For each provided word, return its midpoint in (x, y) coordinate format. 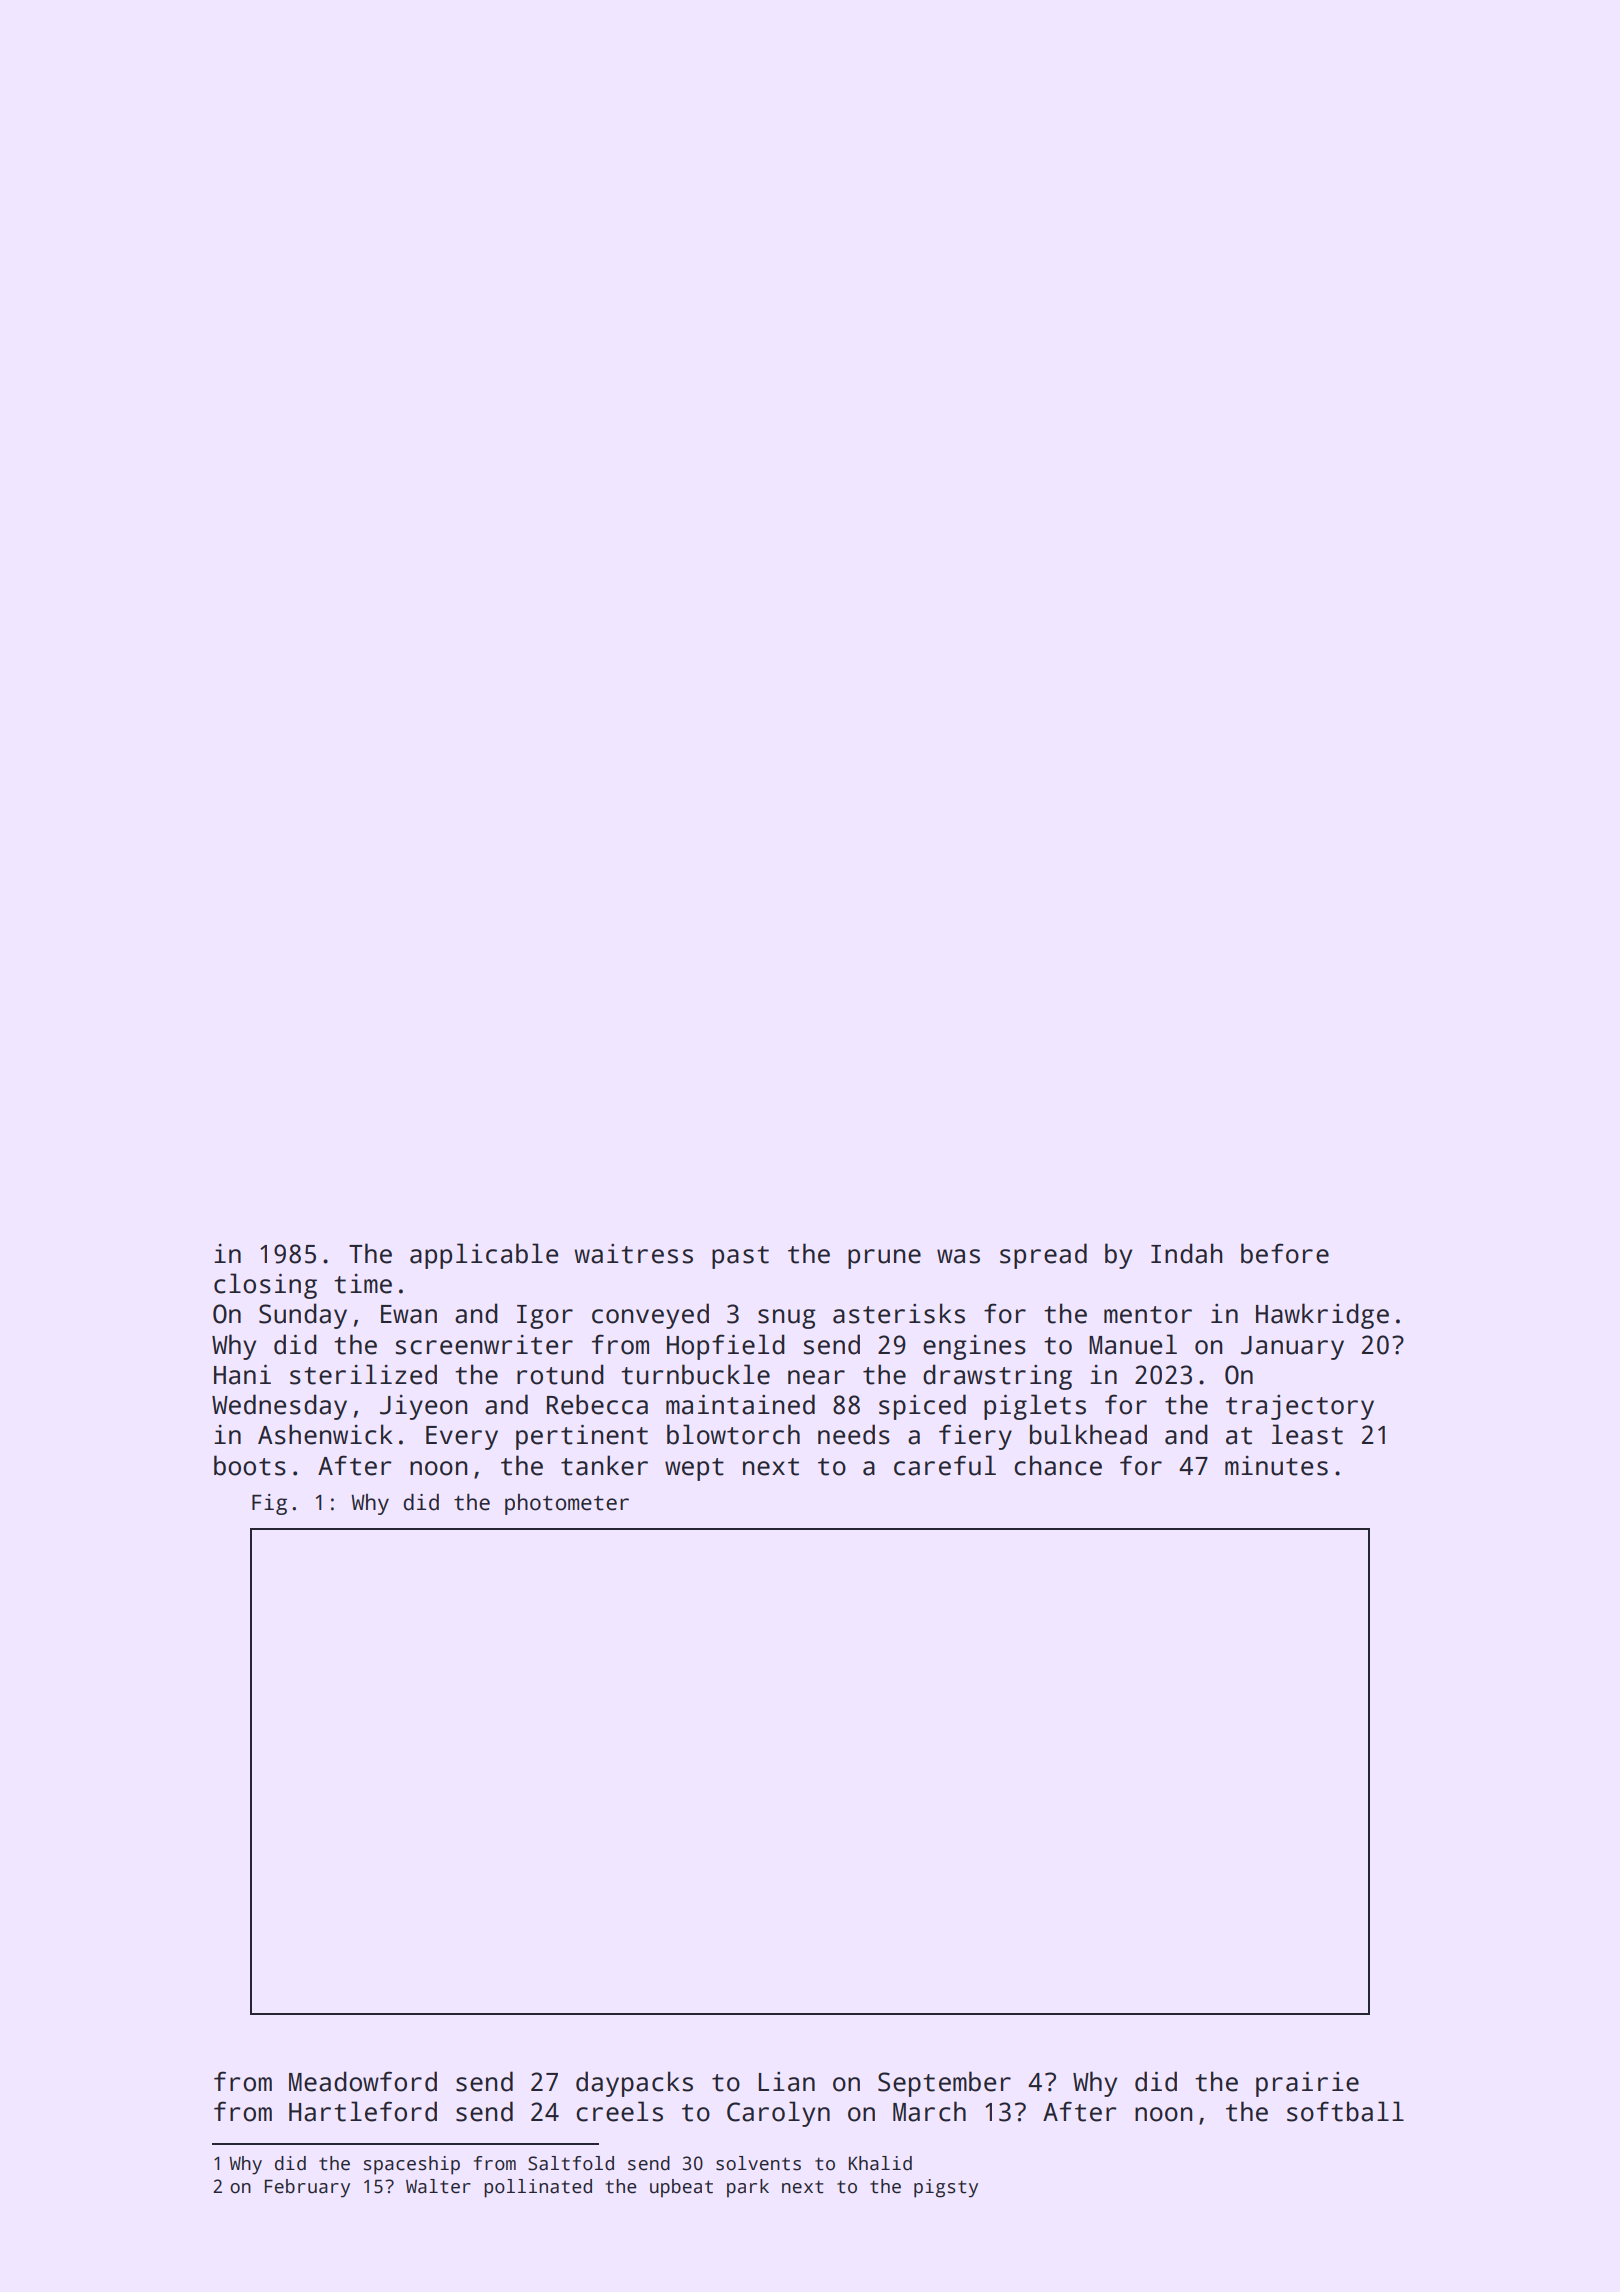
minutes (1276, 1466)
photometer (567, 1504)
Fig (269, 1504)
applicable (484, 1256)
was (958, 1256)
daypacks (634, 2084)
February (307, 2188)
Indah (1186, 1253)
